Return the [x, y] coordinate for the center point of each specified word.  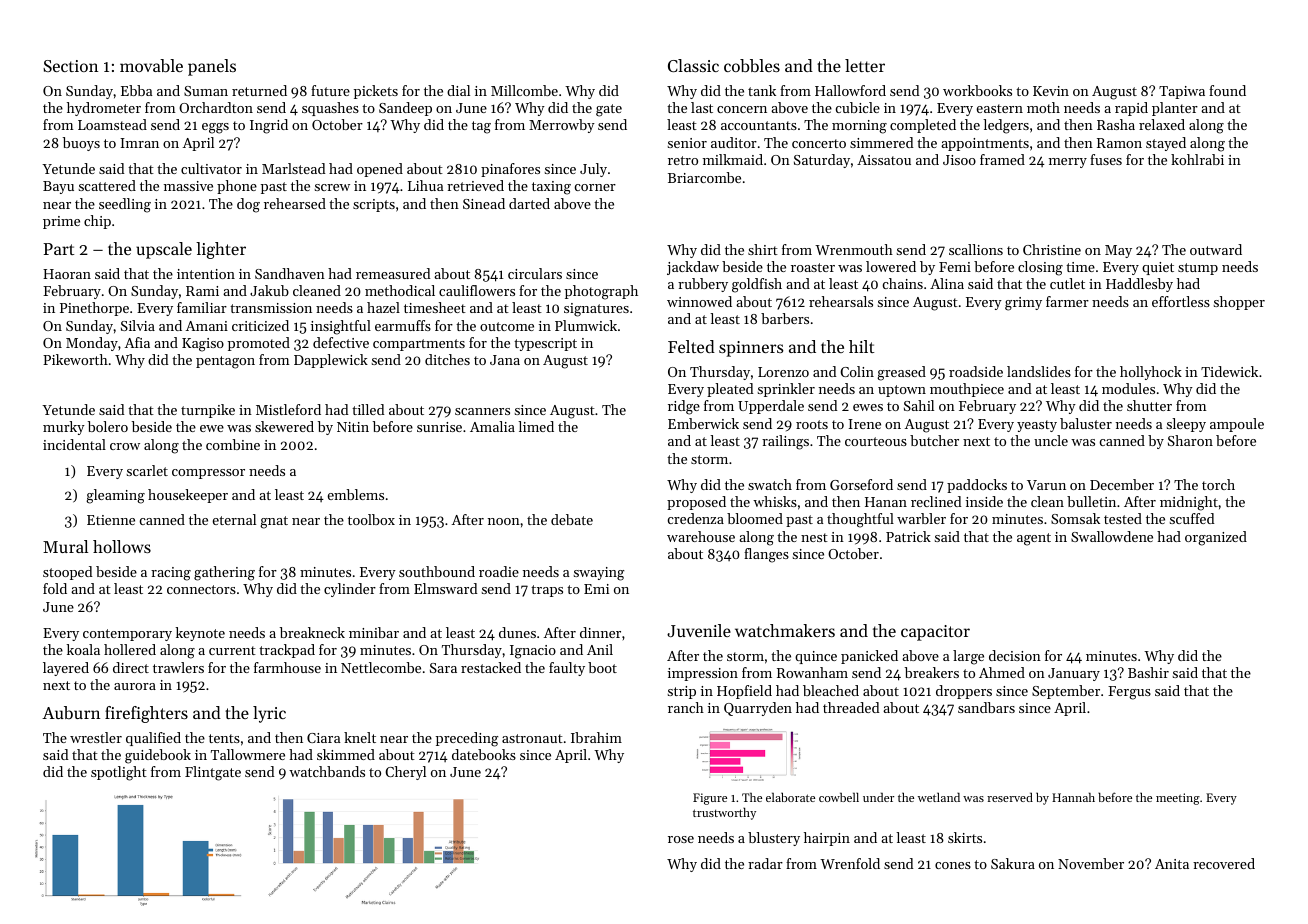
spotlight [119, 773]
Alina [947, 283]
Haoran [67, 274]
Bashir [1148, 672]
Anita [1172, 864]
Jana [505, 360]
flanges [766, 555]
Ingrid [269, 126]
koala [83, 649]
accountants [759, 125]
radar [765, 863]
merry [1068, 163]
